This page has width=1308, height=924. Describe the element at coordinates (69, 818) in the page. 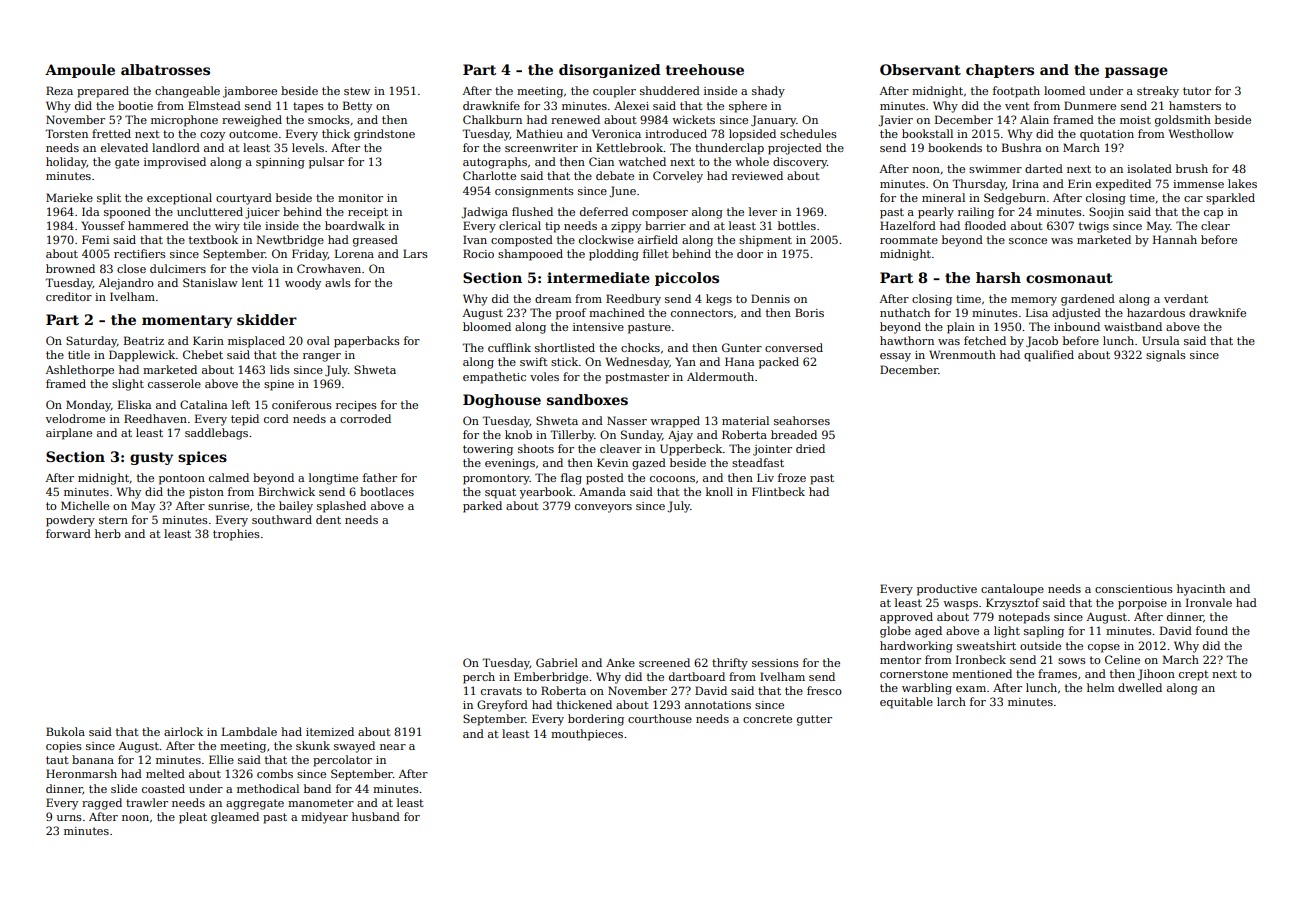

I see `urns` at that location.
